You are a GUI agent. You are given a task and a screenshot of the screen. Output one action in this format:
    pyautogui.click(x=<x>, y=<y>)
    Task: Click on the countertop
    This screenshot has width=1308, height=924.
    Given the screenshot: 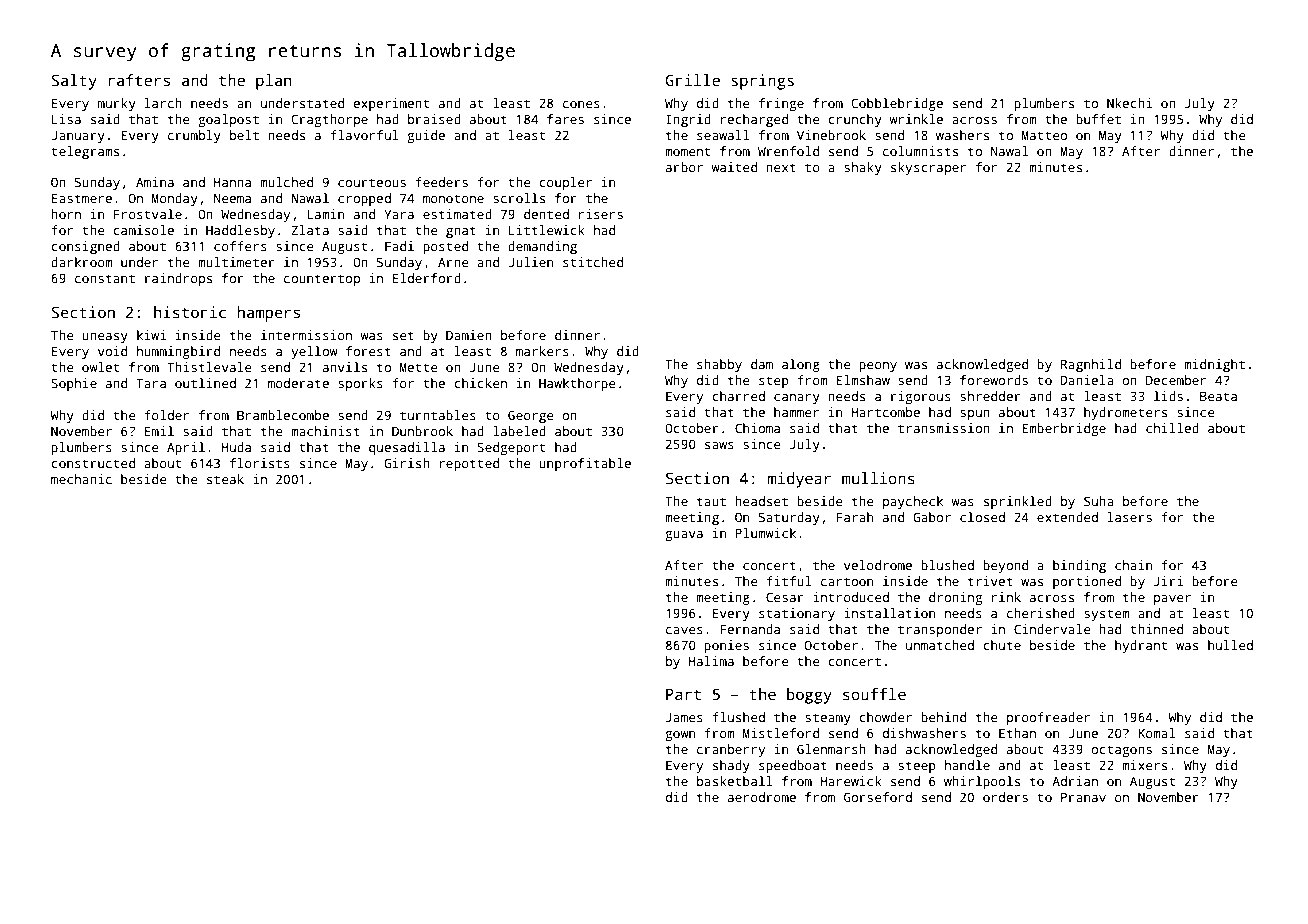 What is the action you would take?
    pyautogui.click(x=322, y=280)
